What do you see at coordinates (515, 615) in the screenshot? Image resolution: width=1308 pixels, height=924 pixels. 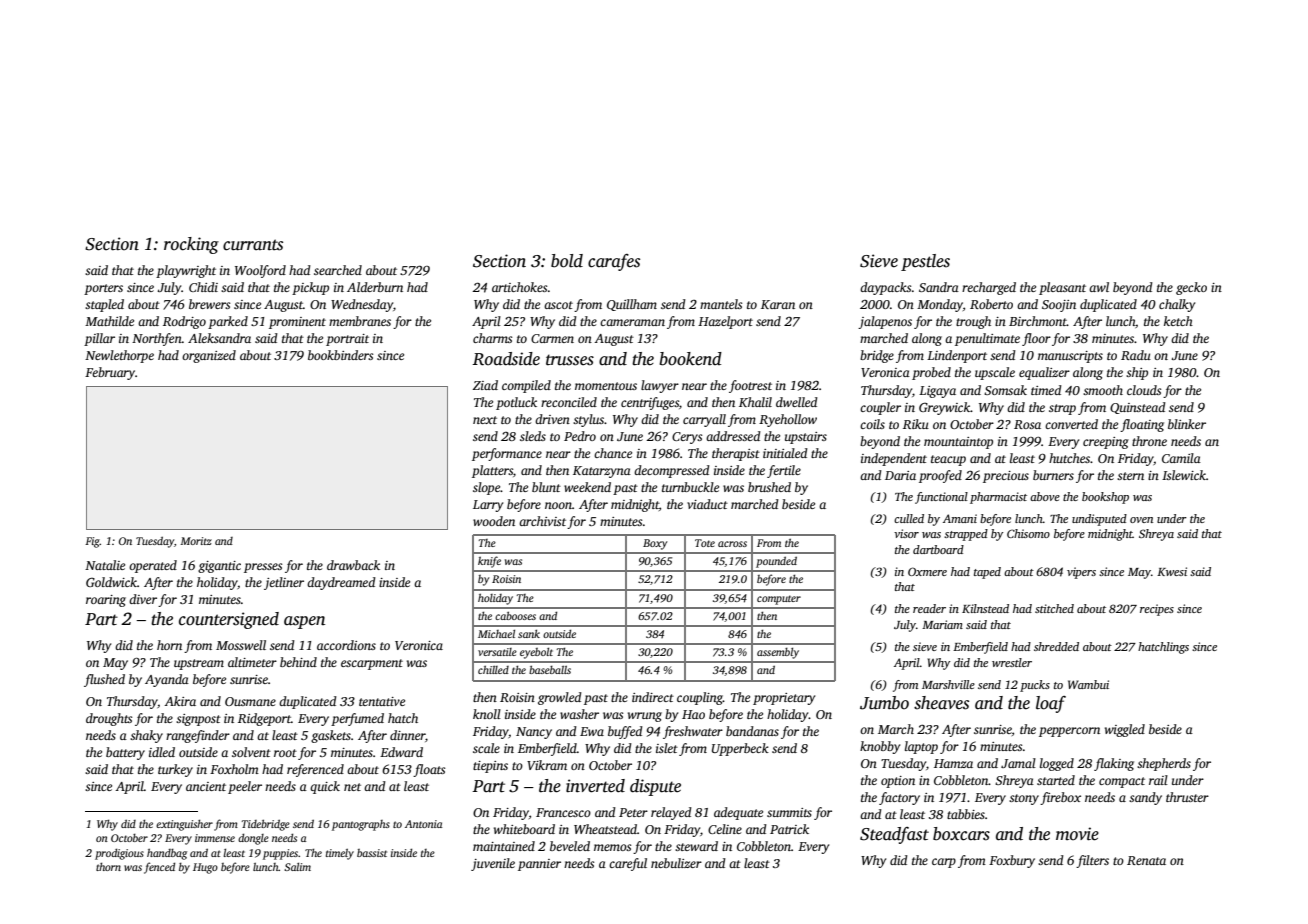 I see `cabooses` at bounding box center [515, 615].
